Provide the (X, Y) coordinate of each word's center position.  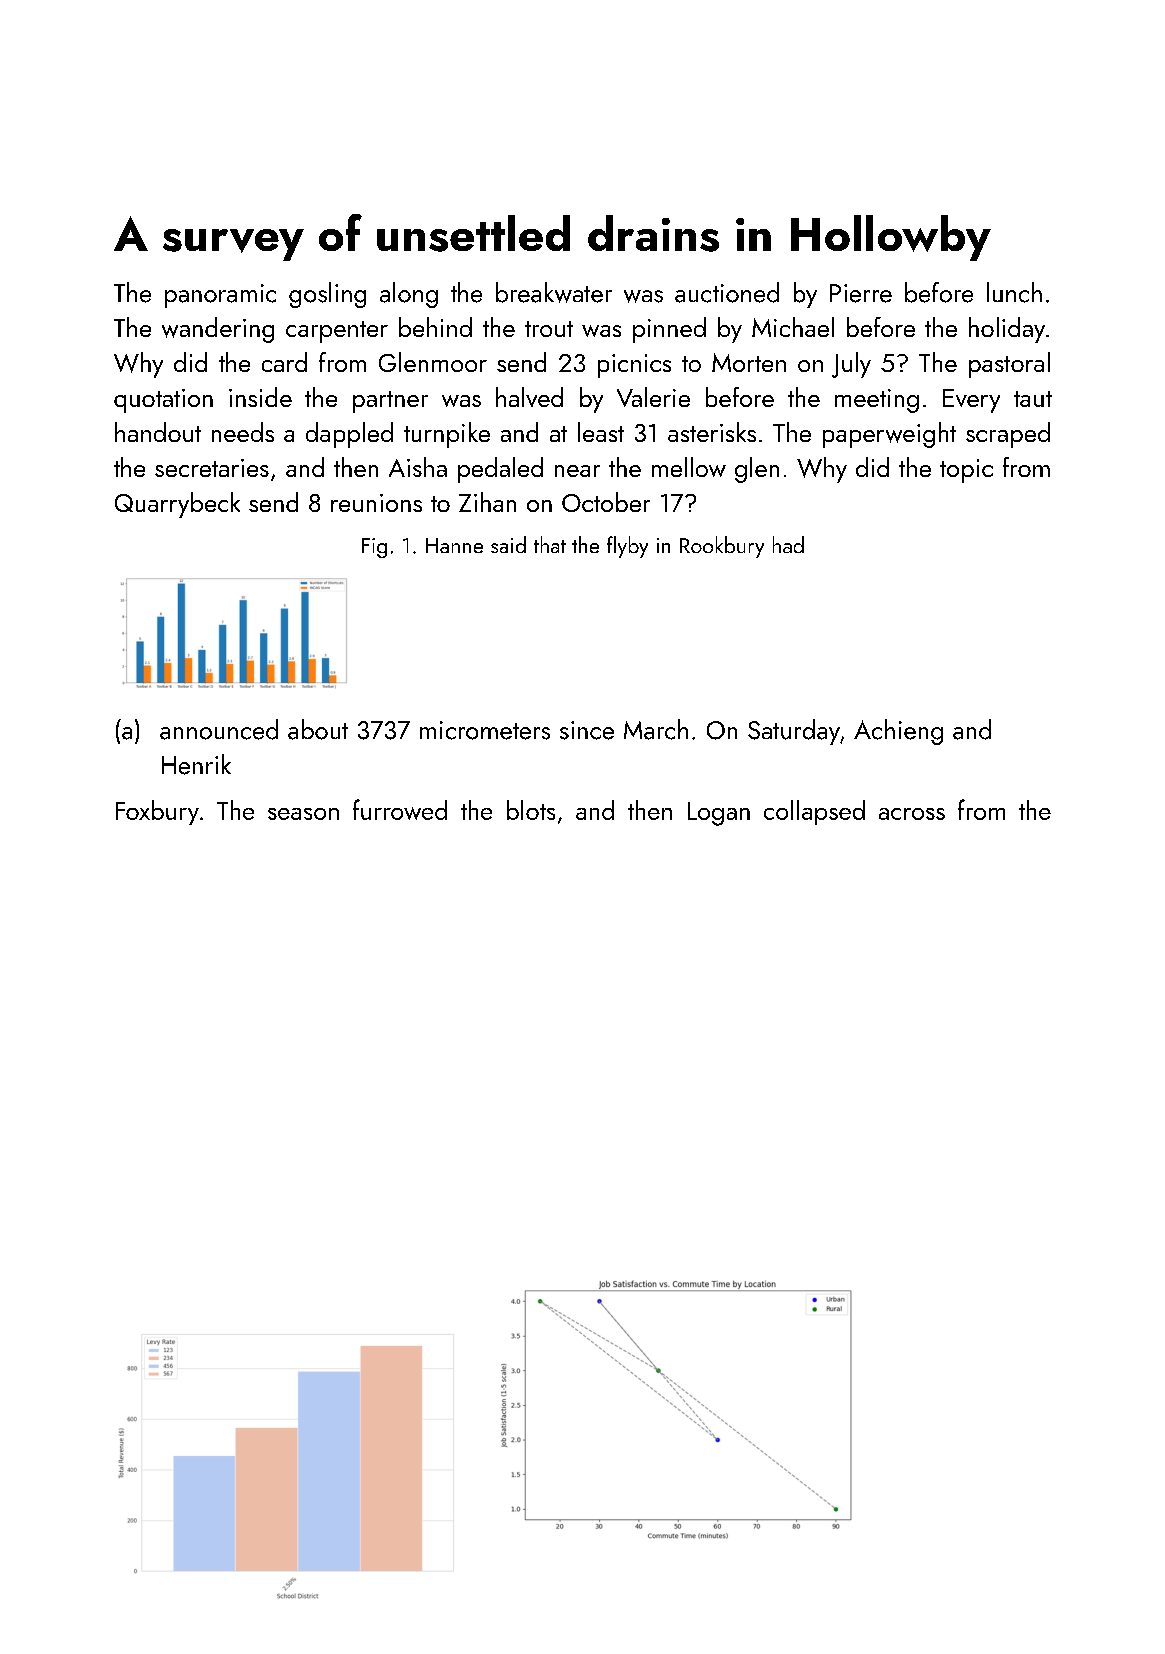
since (587, 730)
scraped (1008, 435)
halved (529, 397)
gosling (327, 295)
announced (219, 729)
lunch (1014, 292)
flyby (627, 547)
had (788, 544)
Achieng (898, 732)
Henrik (196, 764)
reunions (376, 503)
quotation (163, 401)
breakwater (554, 292)
